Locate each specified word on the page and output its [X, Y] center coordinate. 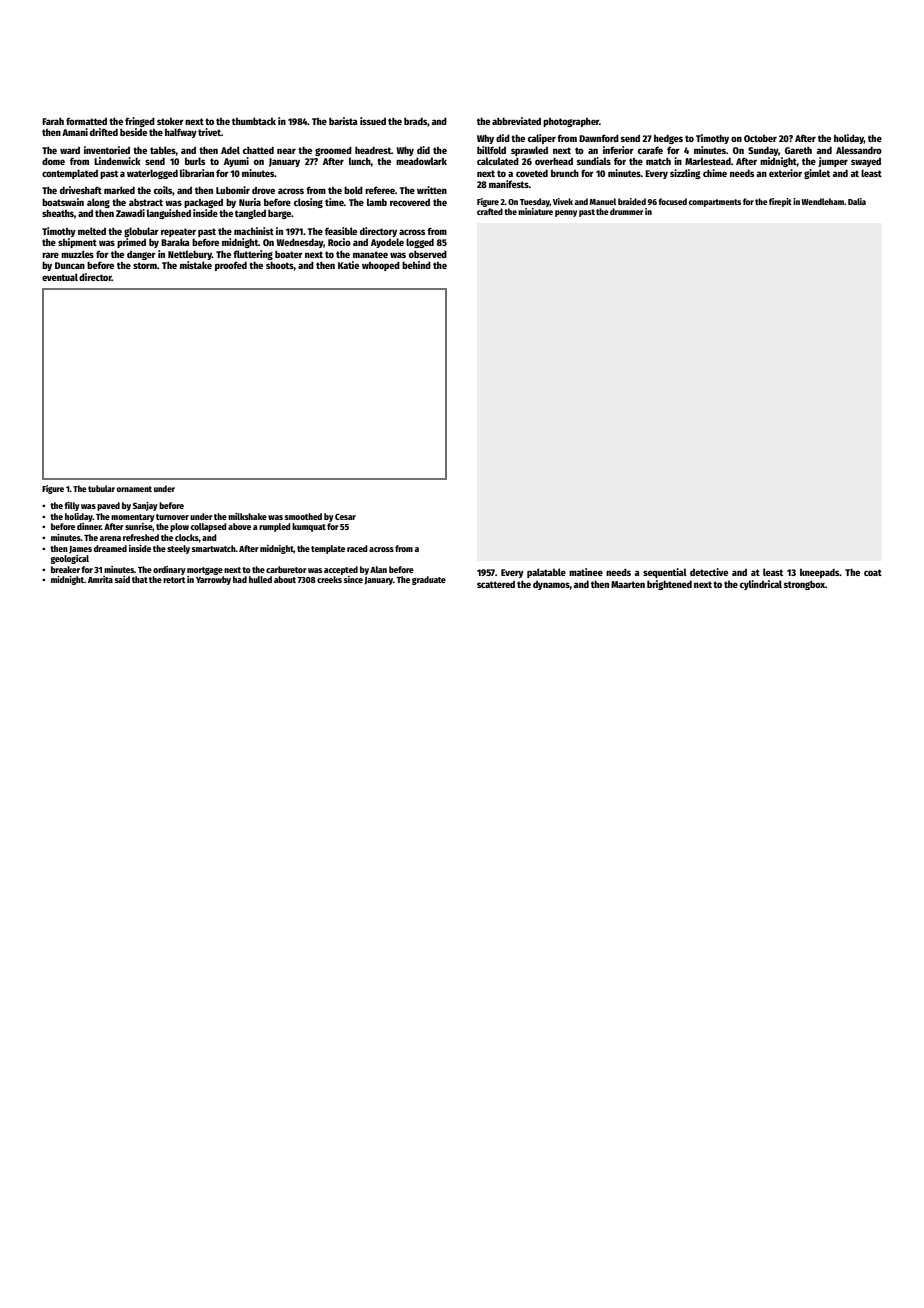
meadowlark [421, 161]
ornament [134, 489]
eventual [60, 277]
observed [428, 254]
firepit [780, 202]
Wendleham [822, 201]
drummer [626, 211]
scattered [496, 584]
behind [416, 265]
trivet [209, 132]
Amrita [100, 579]
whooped [381, 266]
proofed [231, 266]
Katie [348, 265]
